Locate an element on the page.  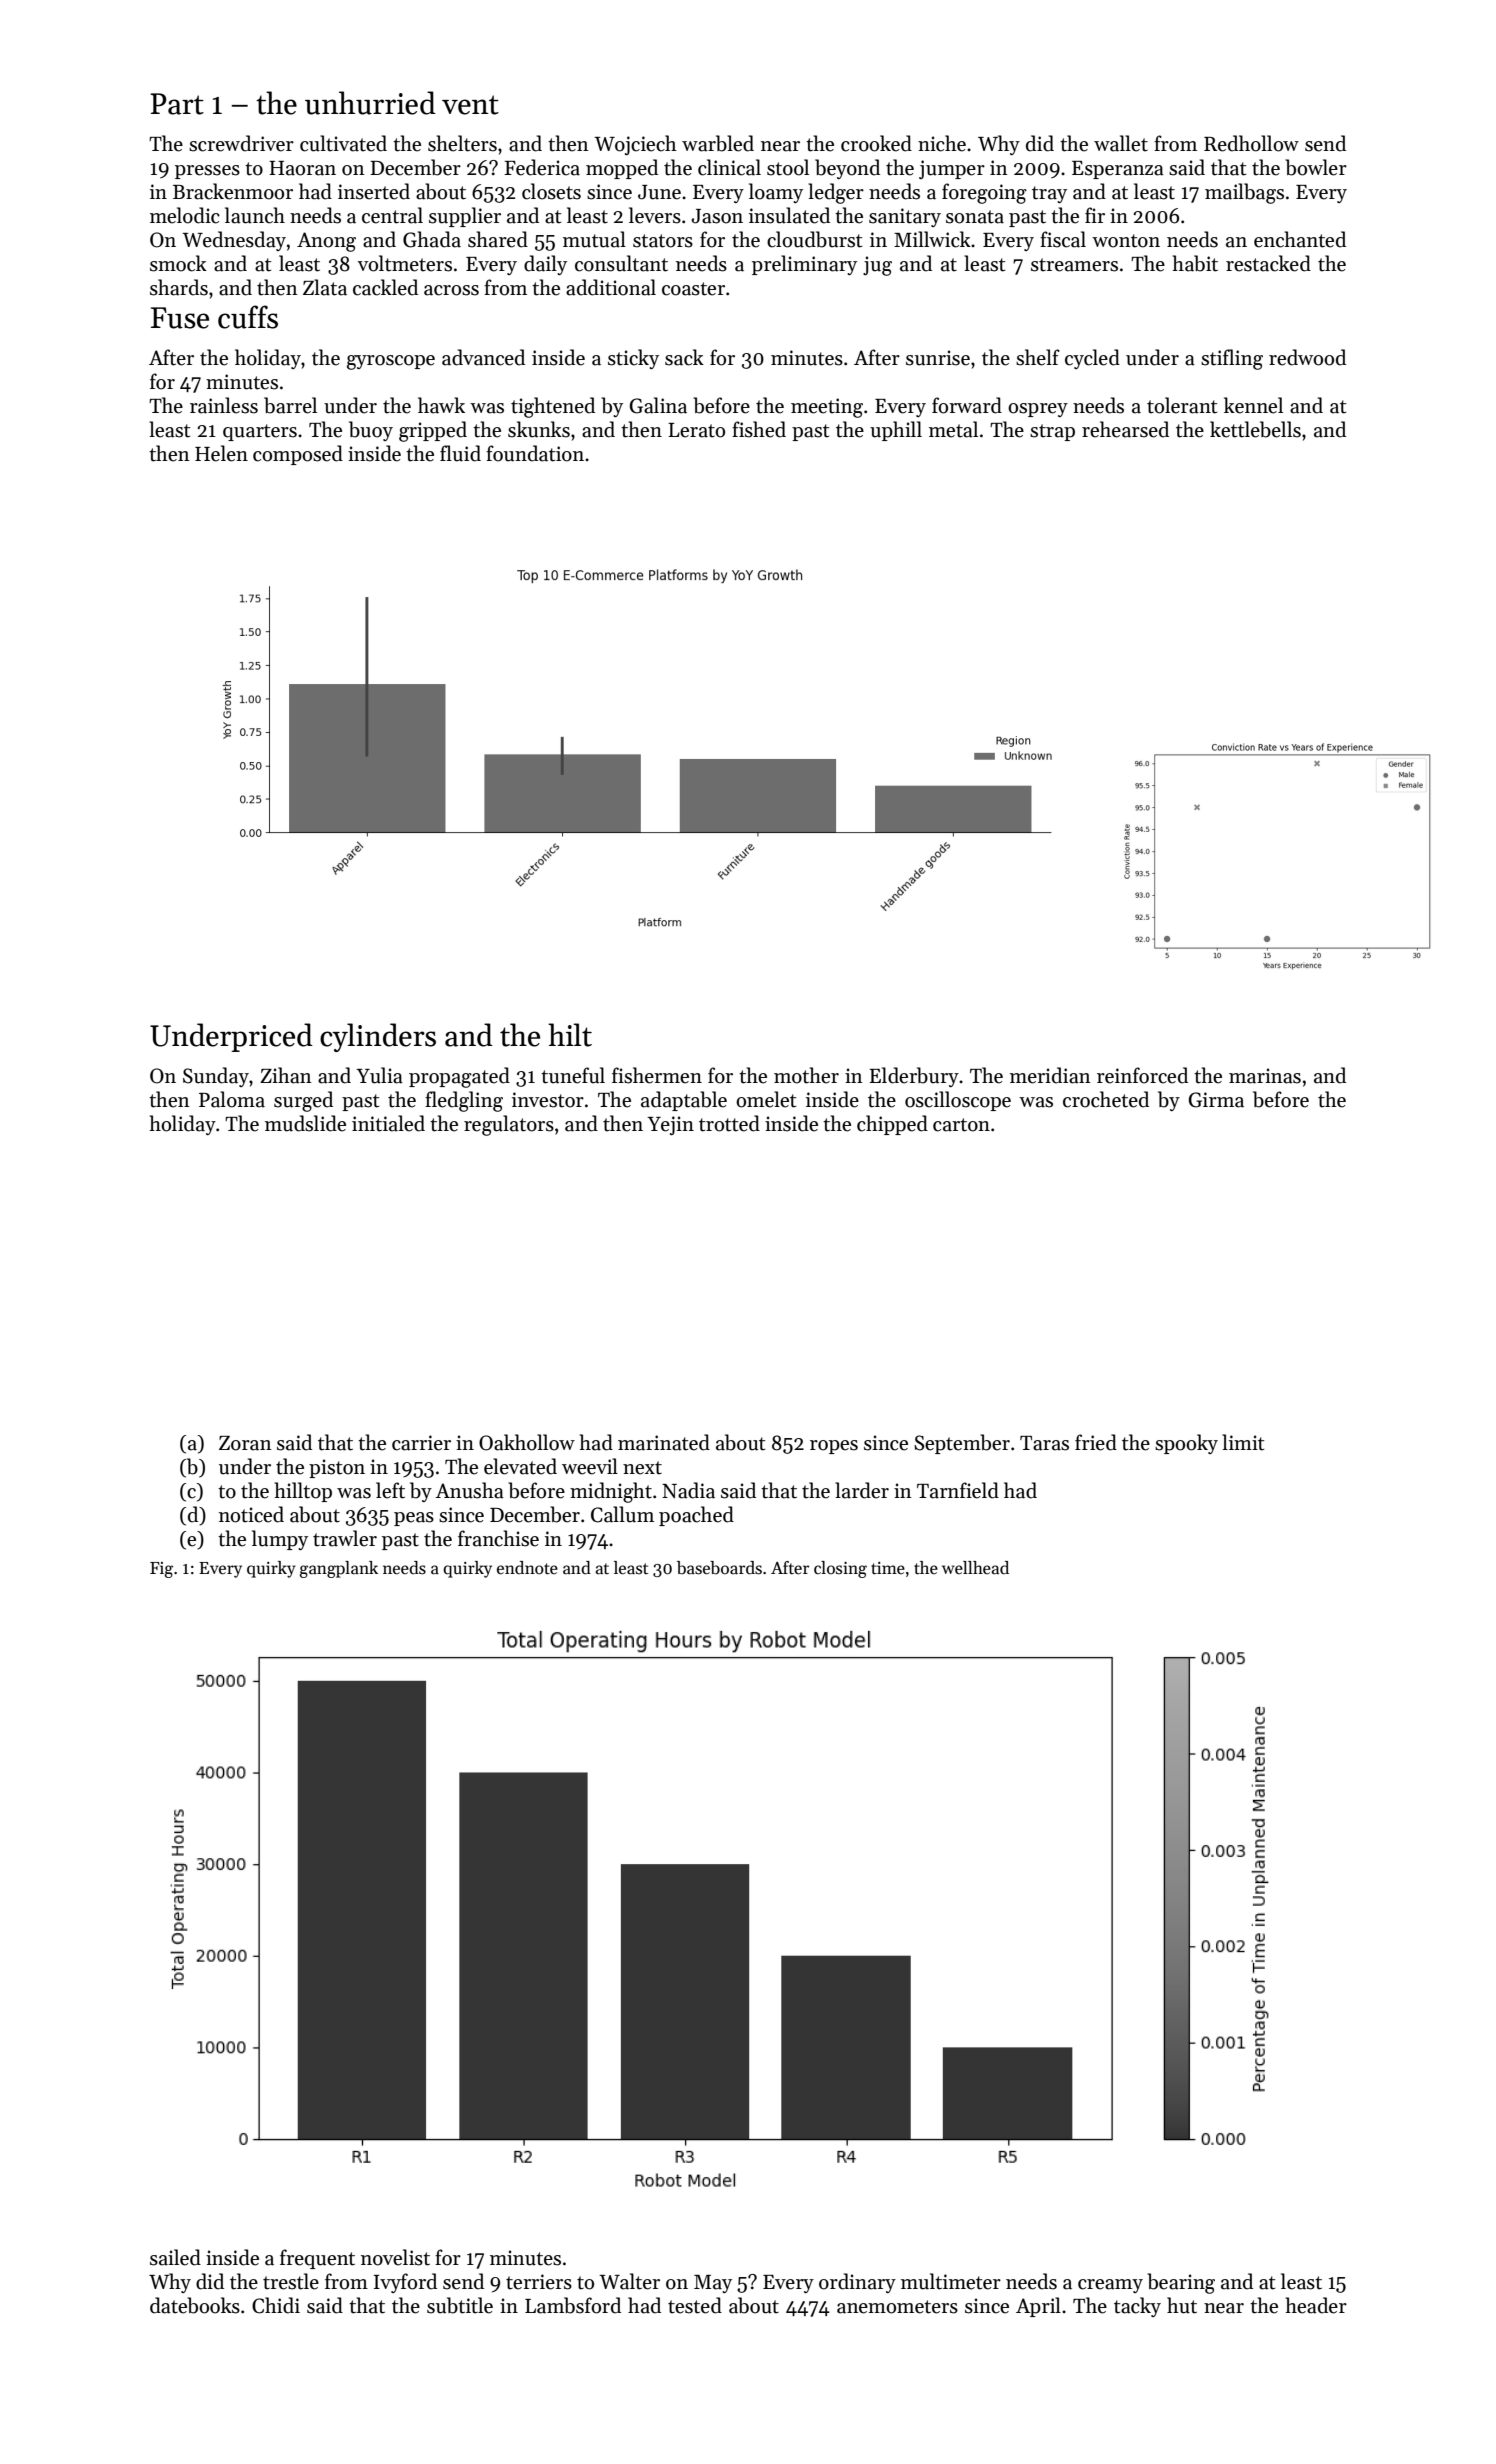
ordinary is located at coordinates (857, 2283).
